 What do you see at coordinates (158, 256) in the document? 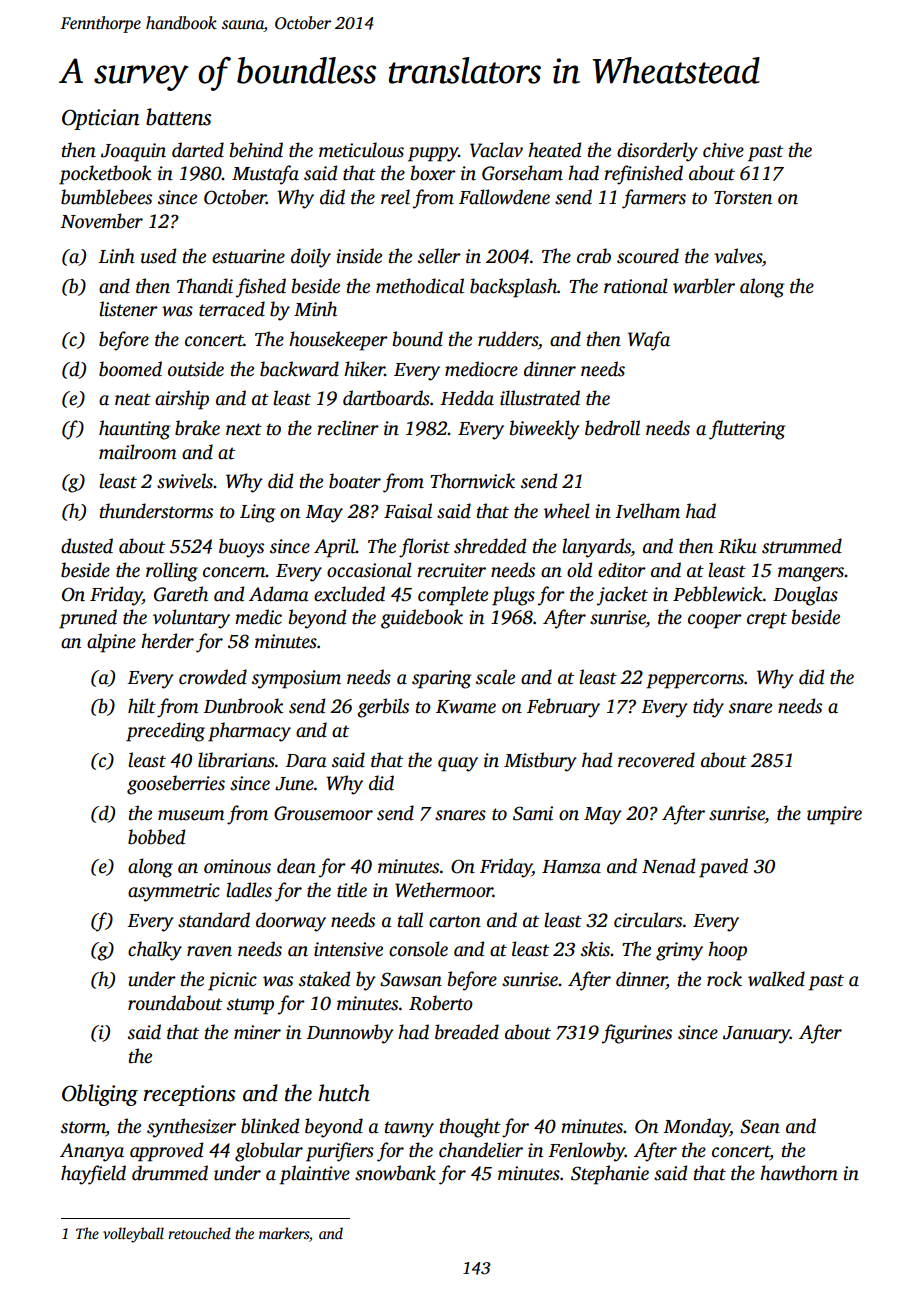
I see `used` at bounding box center [158, 256].
